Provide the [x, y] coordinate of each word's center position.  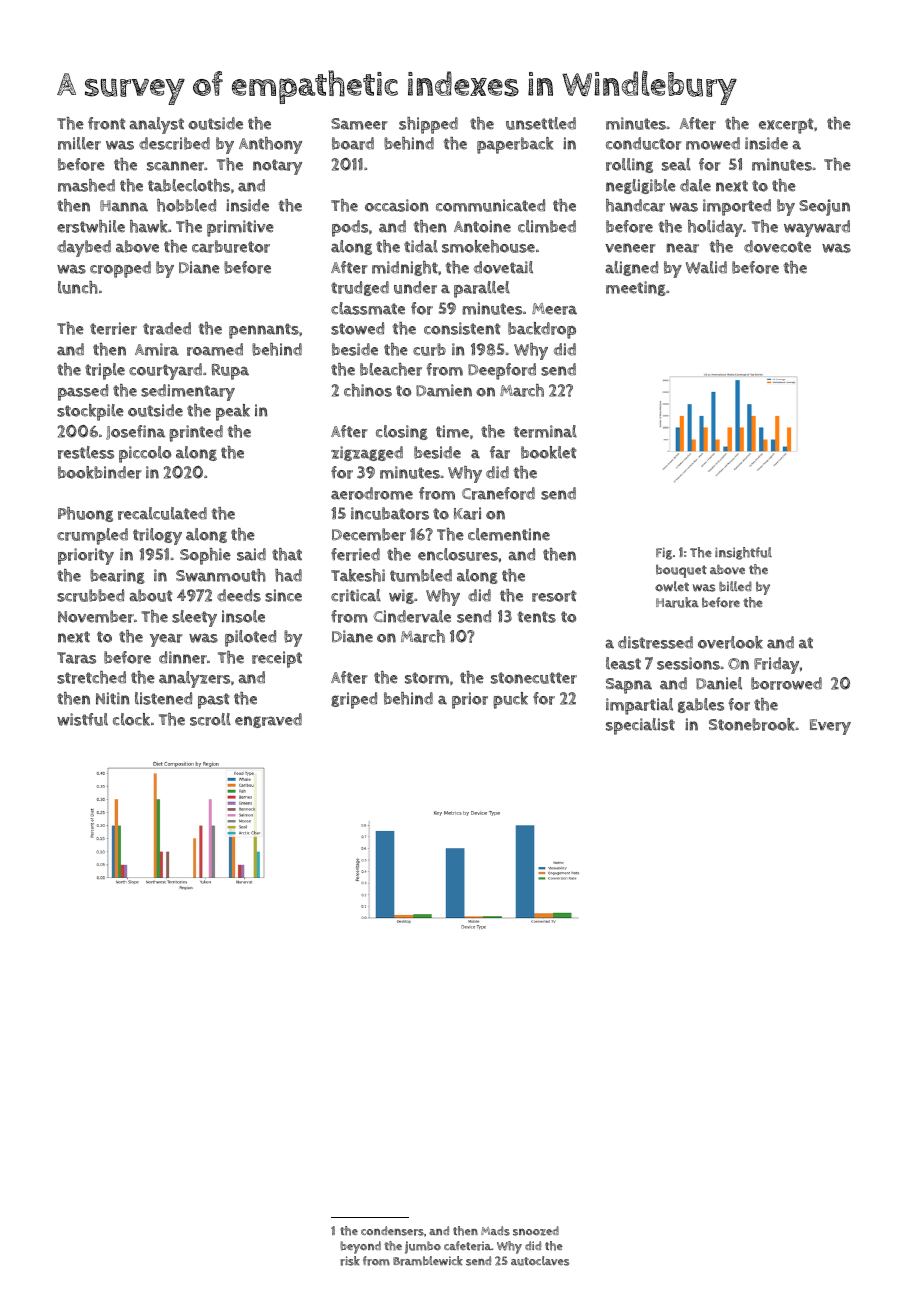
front [107, 123]
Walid [706, 267]
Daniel [719, 683]
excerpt [786, 126]
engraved [268, 720]
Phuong [85, 514]
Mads [495, 1231]
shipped [428, 125]
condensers [392, 1231]
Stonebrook [752, 724]
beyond [360, 1247]
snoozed [536, 1231]
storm [427, 678]
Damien [444, 390]
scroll [210, 719]
